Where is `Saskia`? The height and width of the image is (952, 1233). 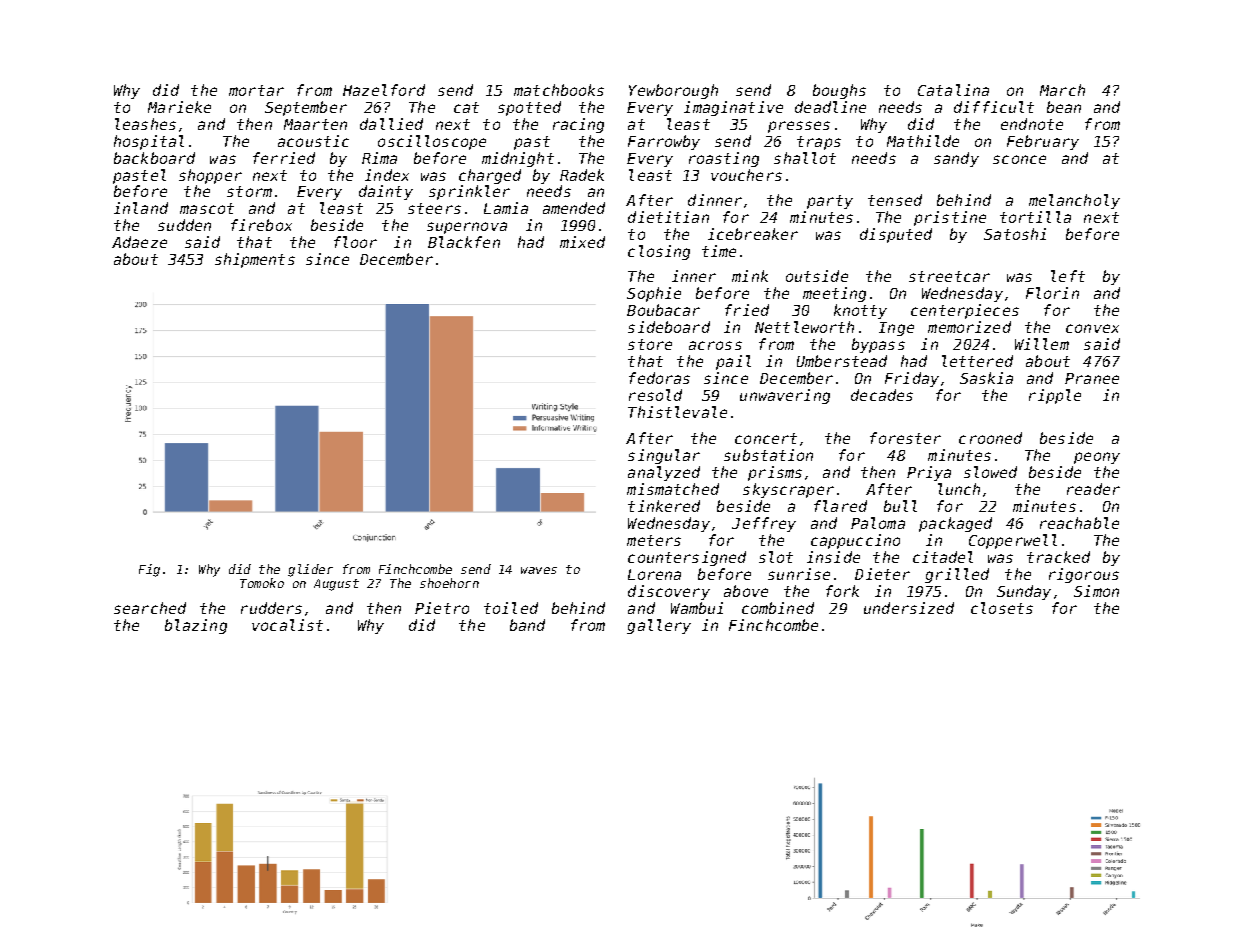 Saskia is located at coordinates (986, 378).
